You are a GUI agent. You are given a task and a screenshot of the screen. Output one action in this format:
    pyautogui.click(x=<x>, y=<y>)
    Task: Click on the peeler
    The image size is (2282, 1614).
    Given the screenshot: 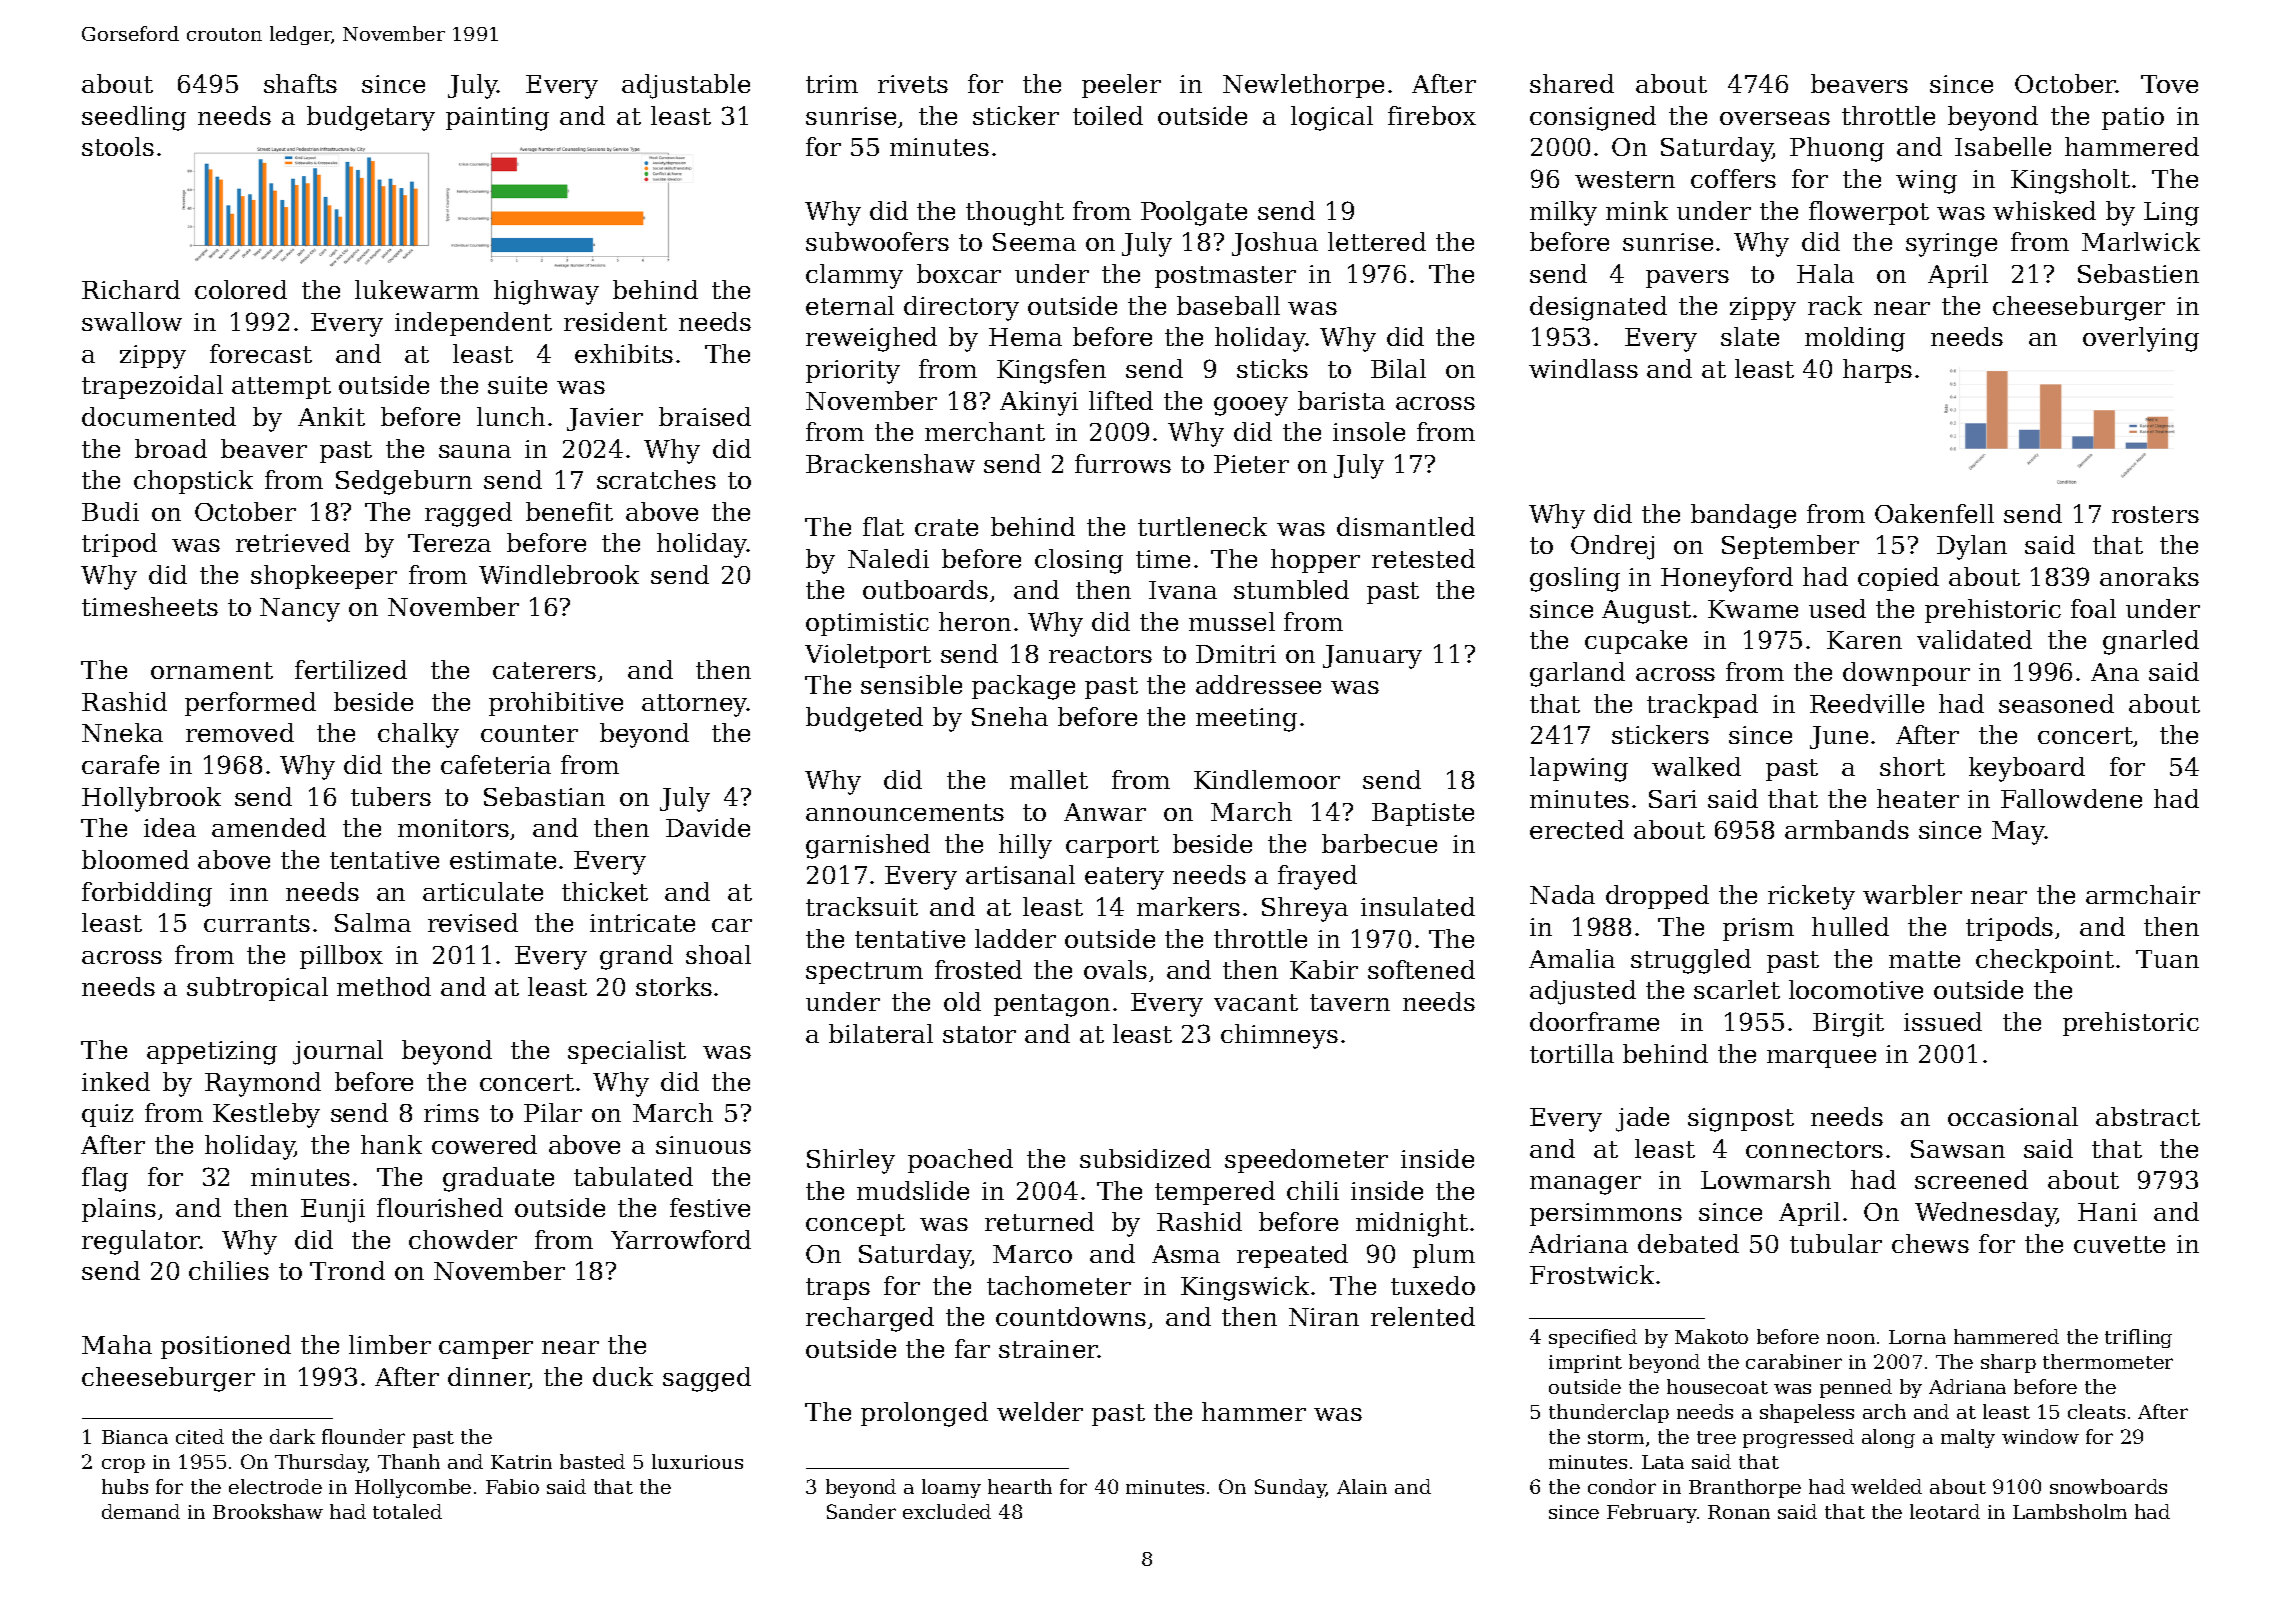 What is the action you would take?
    pyautogui.click(x=1121, y=86)
